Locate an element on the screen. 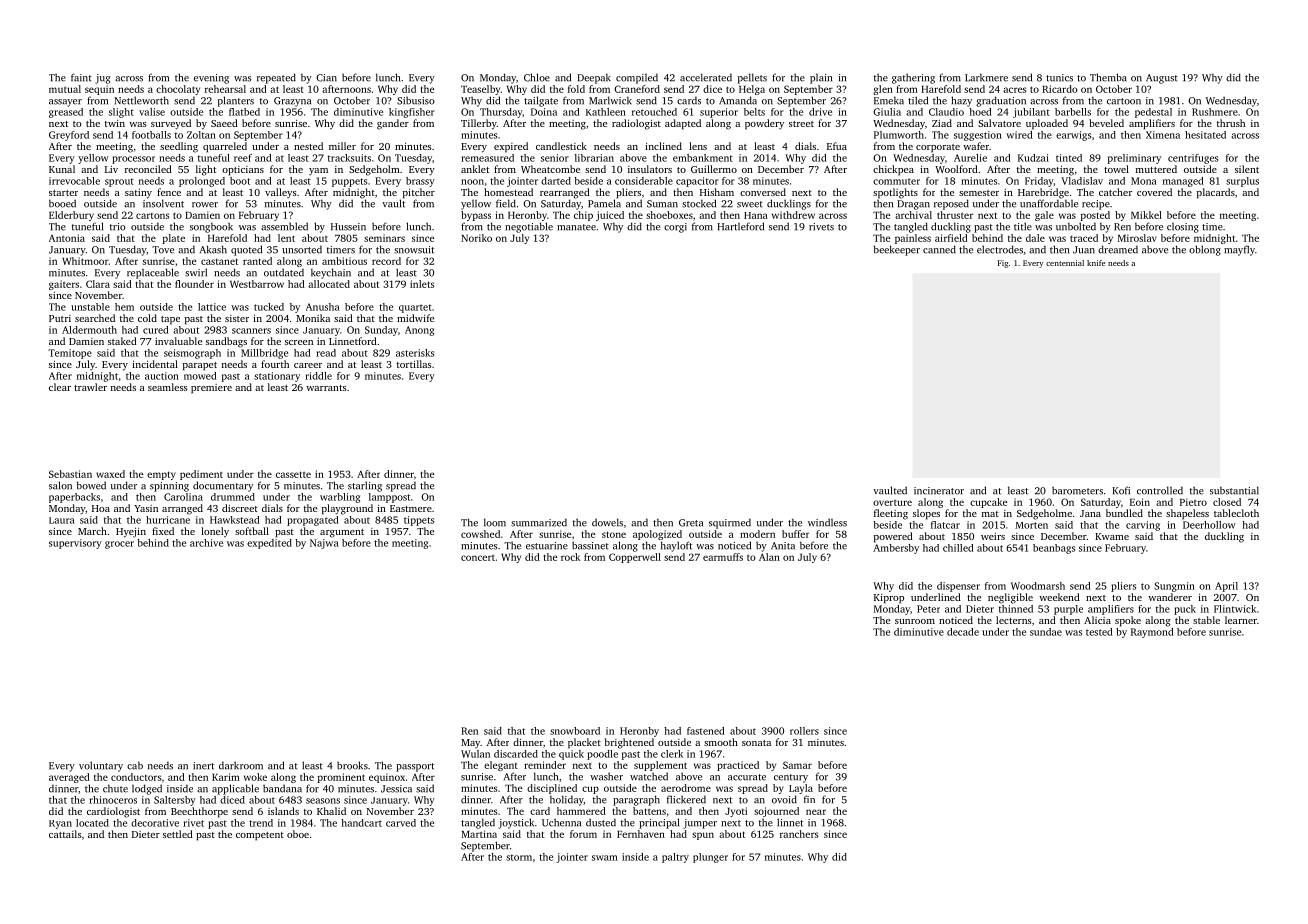 The height and width of the screenshot is (924, 1308). tunics is located at coordinates (1059, 78).
